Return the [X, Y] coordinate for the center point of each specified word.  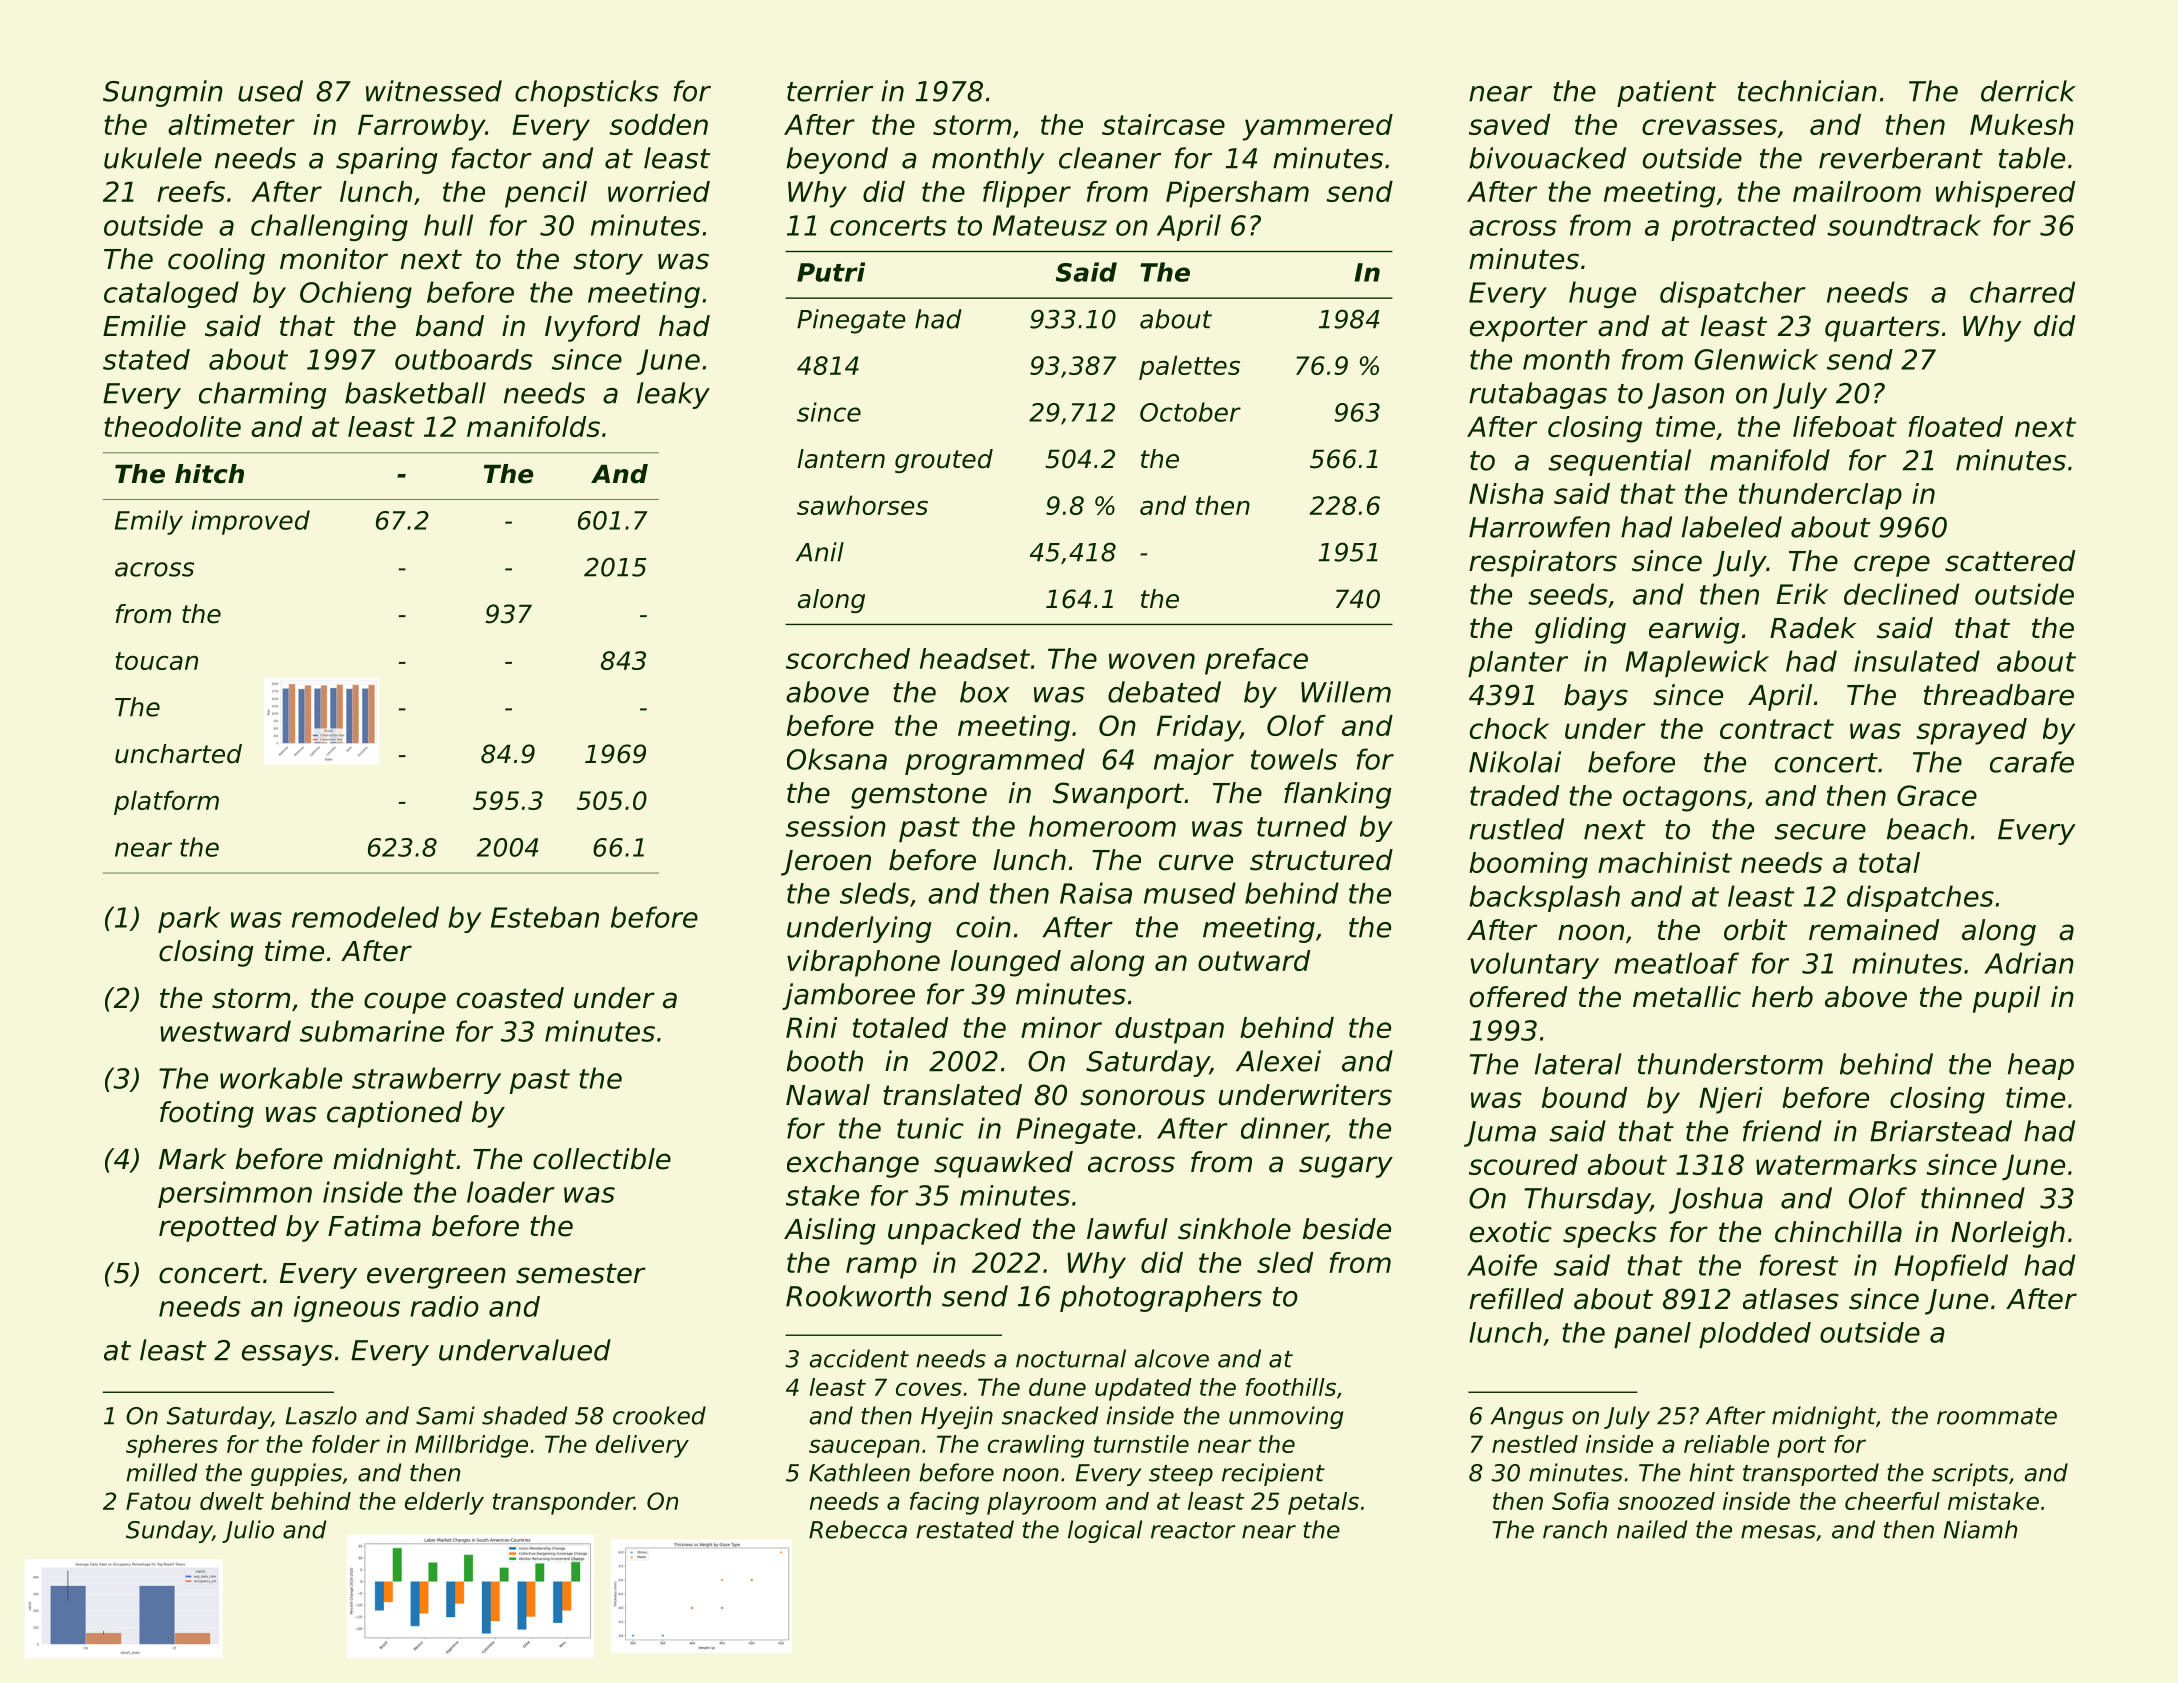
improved [251, 522]
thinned [1973, 1198]
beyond [837, 160]
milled [161, 1472]
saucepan [864, 1448]
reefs [191, 191]
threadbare [1999, 695]
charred [2022, 292]
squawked [1003, 1164]
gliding [1580, 630]
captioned [394, 1114]
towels [1294, 759]
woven [1152, 661]
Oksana [837, 759]
